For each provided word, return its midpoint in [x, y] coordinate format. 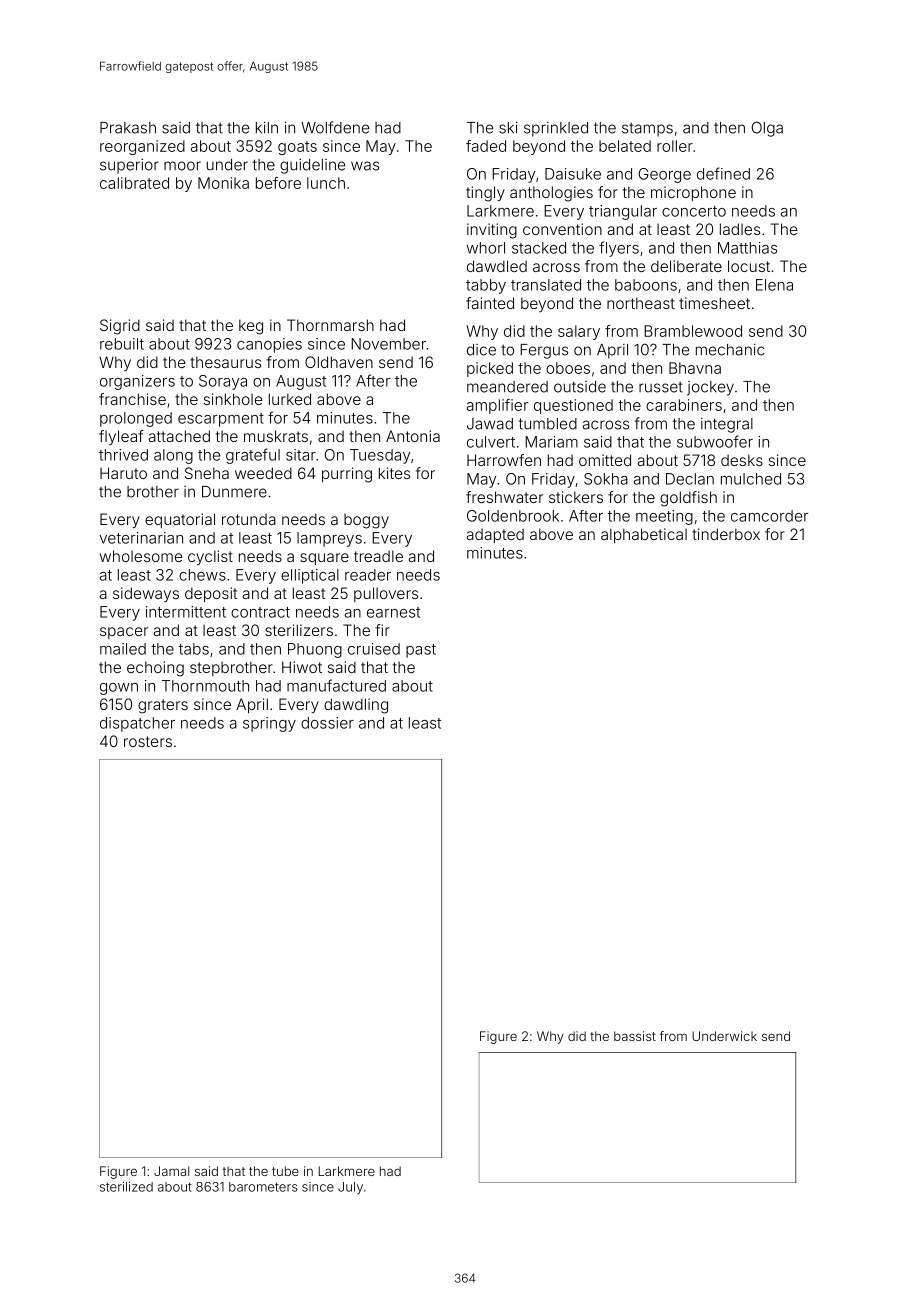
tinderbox [726, 534]
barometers [263, 1187]
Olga [767, 129]
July [350, 1188]
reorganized [142, 147]
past [421, 651]
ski [508, 127]
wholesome [141, 556]
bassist [635, 1036]
